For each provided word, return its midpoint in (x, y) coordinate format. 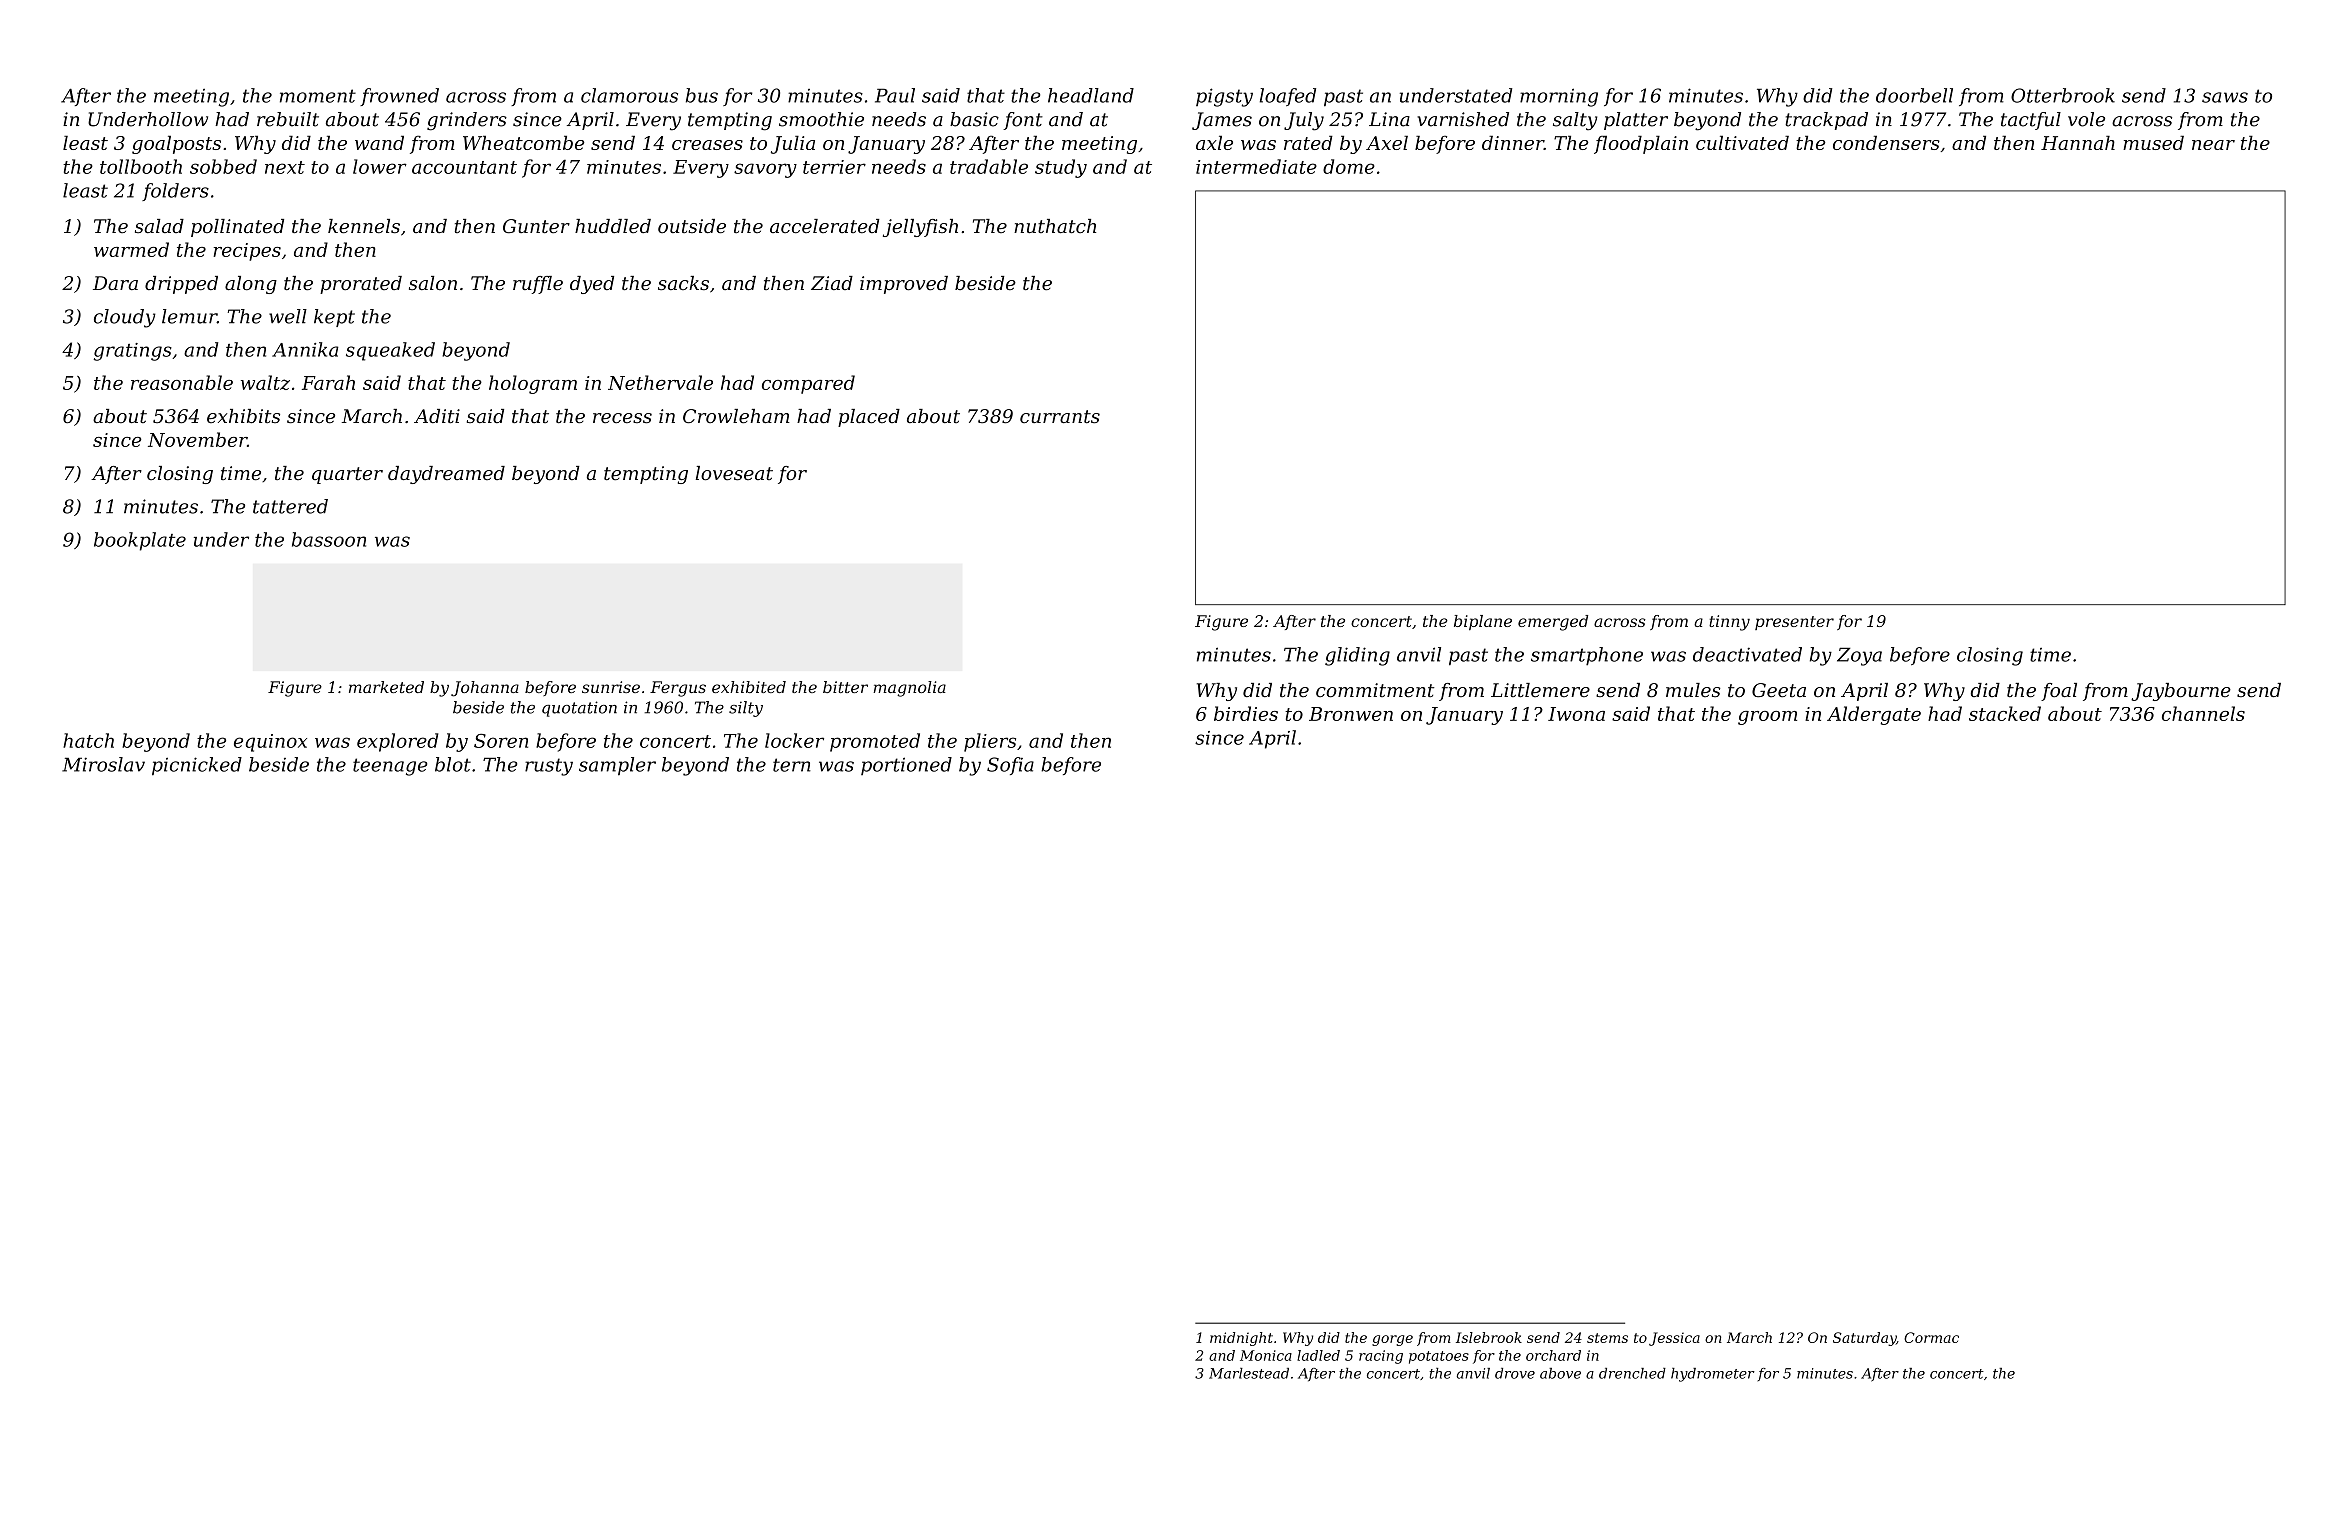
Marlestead (1249, 1373)
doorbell (1914, 95)
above (1560, 1373)
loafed (1288, 97)
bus (702, 95)
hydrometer (1713, 1375)
